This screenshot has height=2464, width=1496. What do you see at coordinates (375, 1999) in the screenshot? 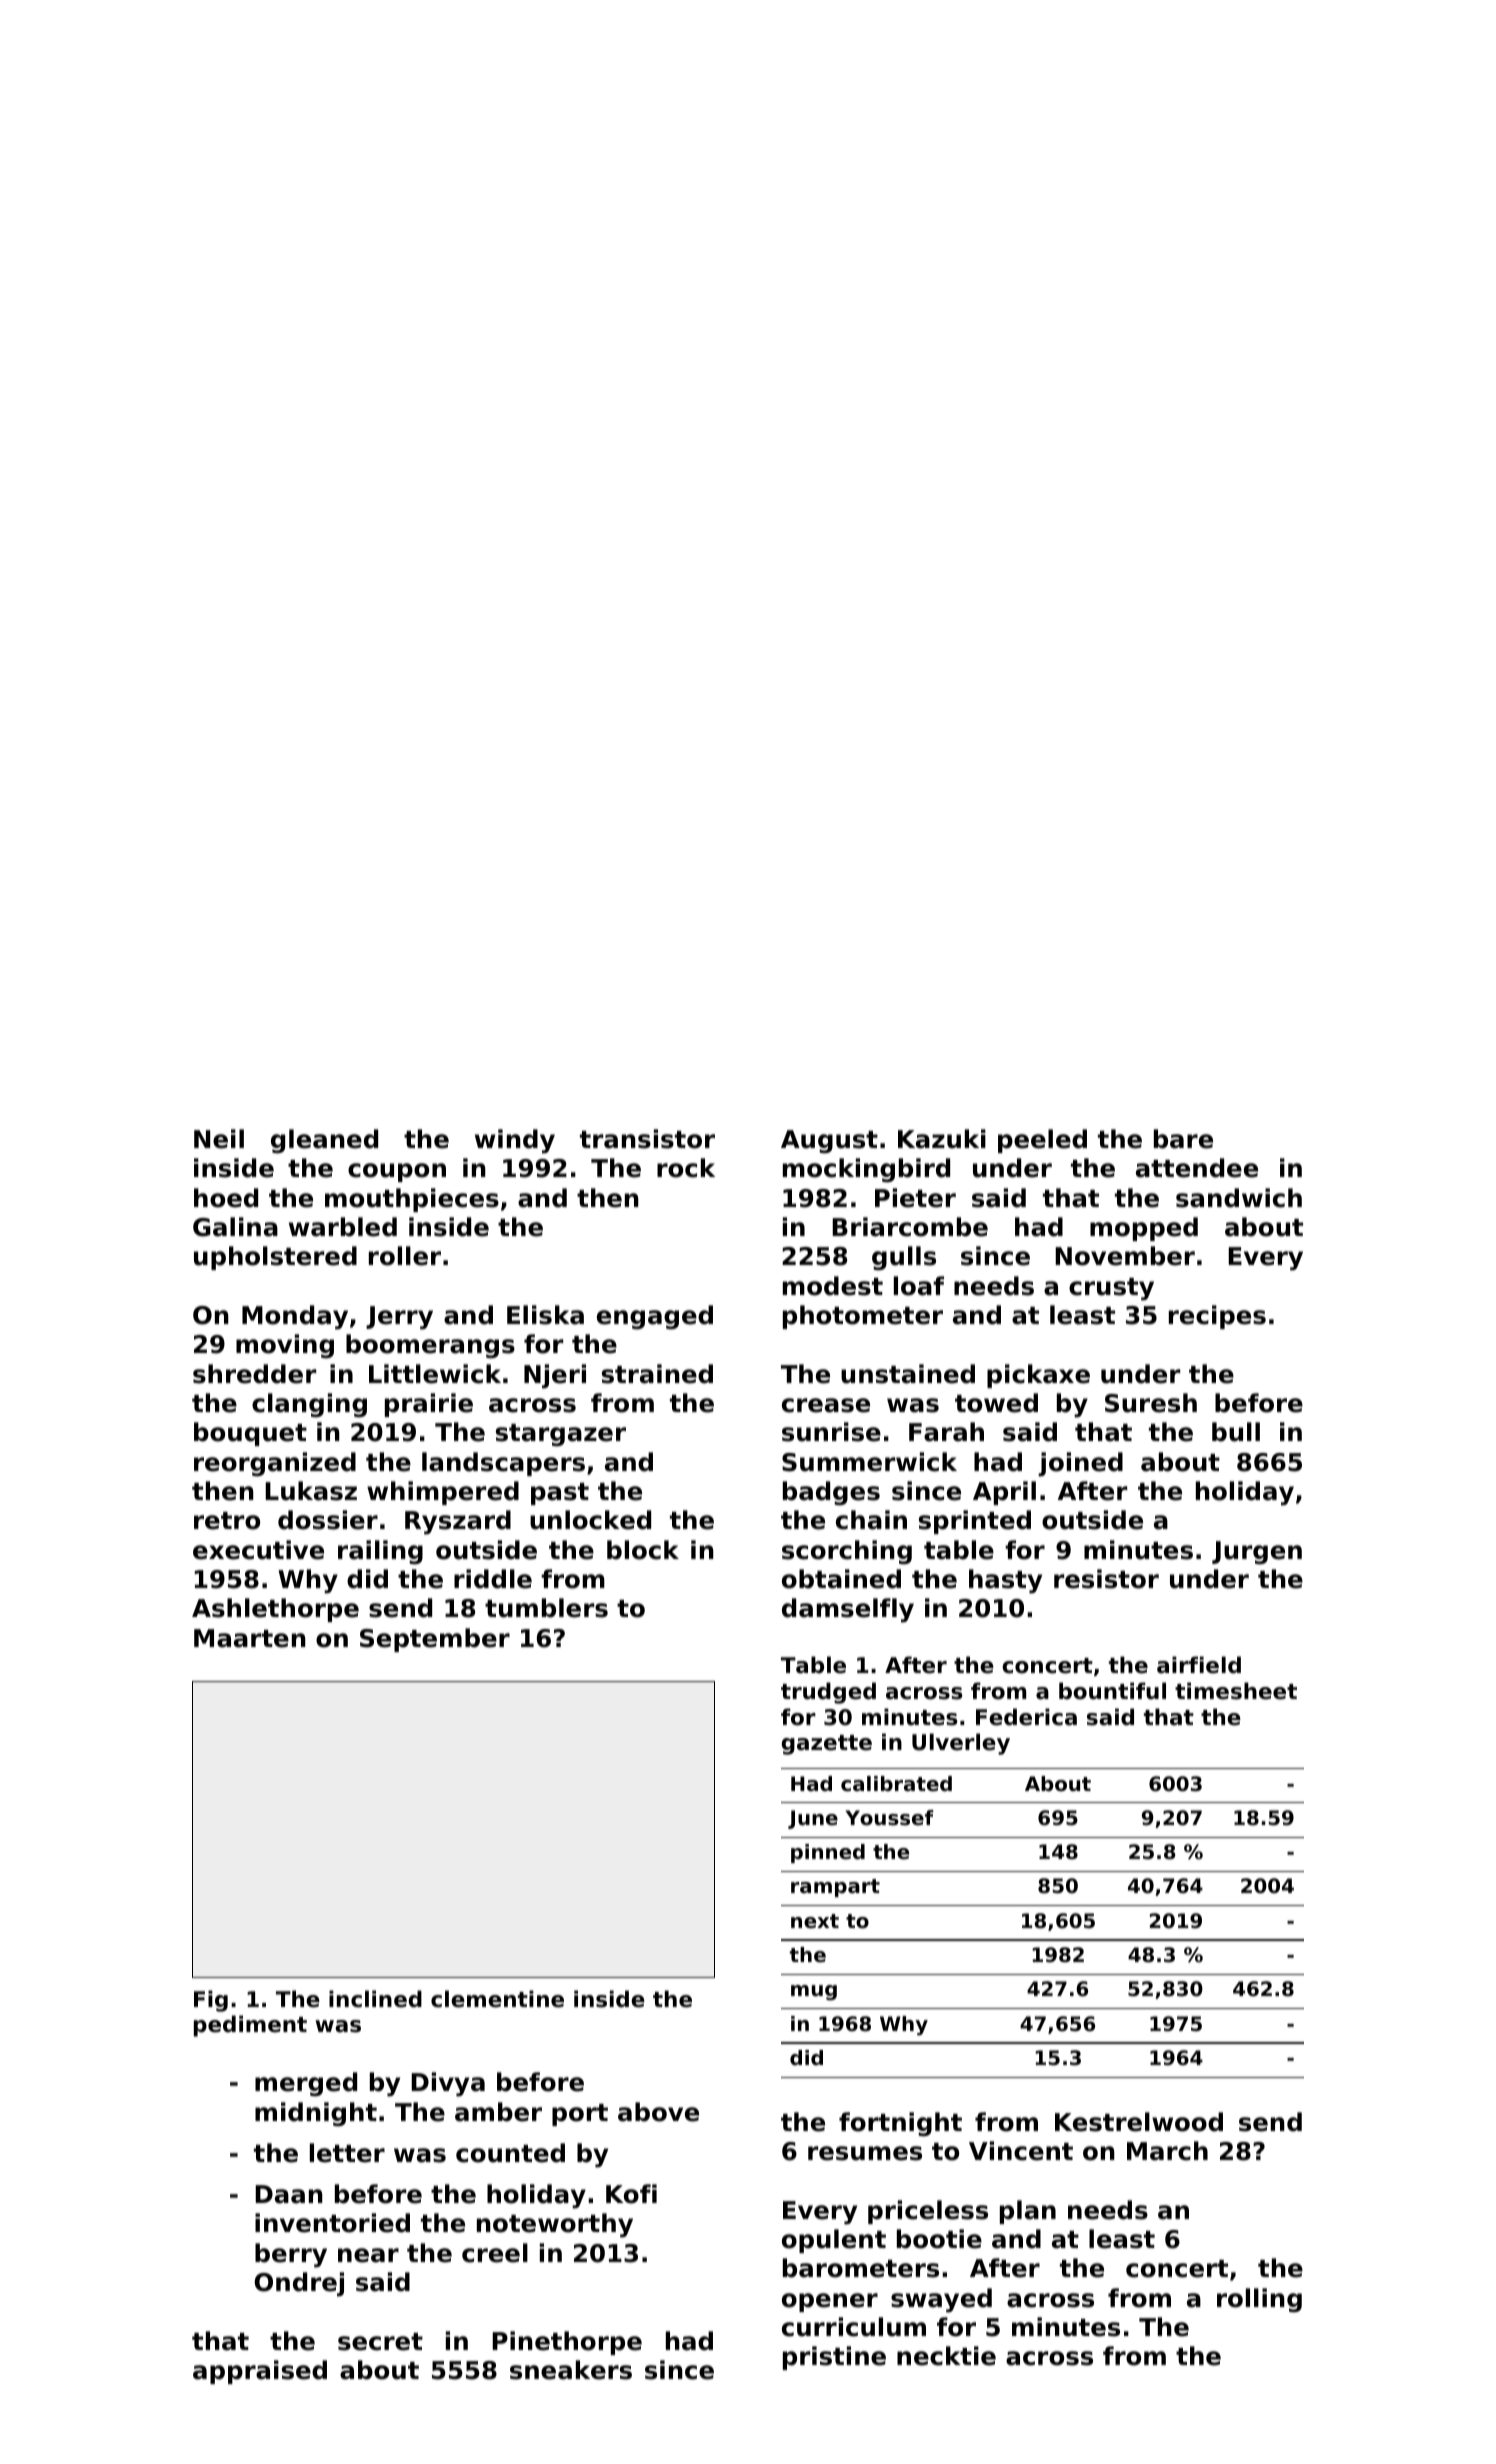
I see `inclined` at bounding box center [375, 1999].
